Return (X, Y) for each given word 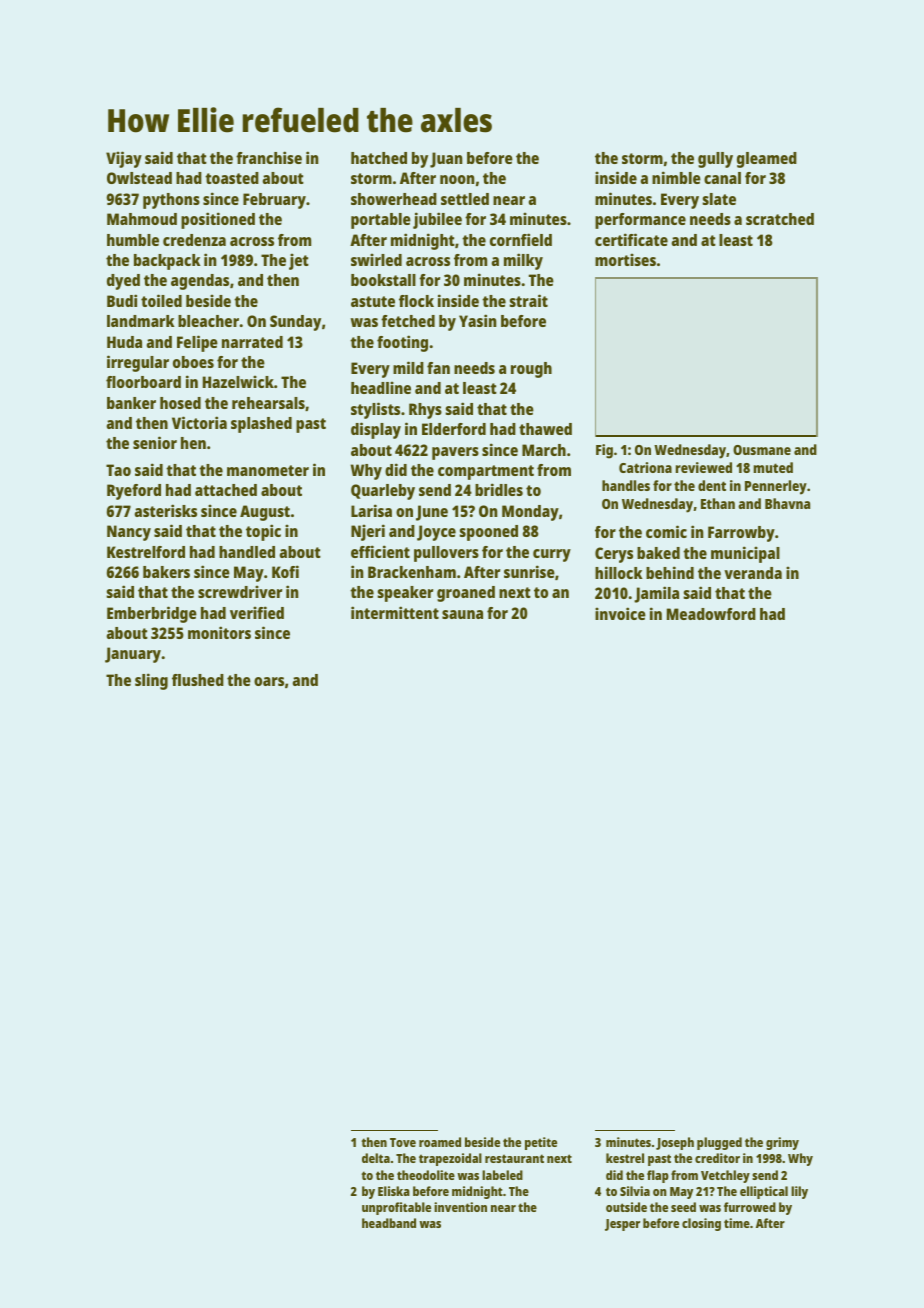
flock (416, 301)
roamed (440, 1142)
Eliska (394, 1191)
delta (376, 1158)
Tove (403, 1142)
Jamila (656, 594)
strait (528, 300)
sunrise (529, 571)
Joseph (675, 1143)
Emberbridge (152, 614)
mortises (625, 259)
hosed (180, 403)
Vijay (124, 159)
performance (640, 221)
